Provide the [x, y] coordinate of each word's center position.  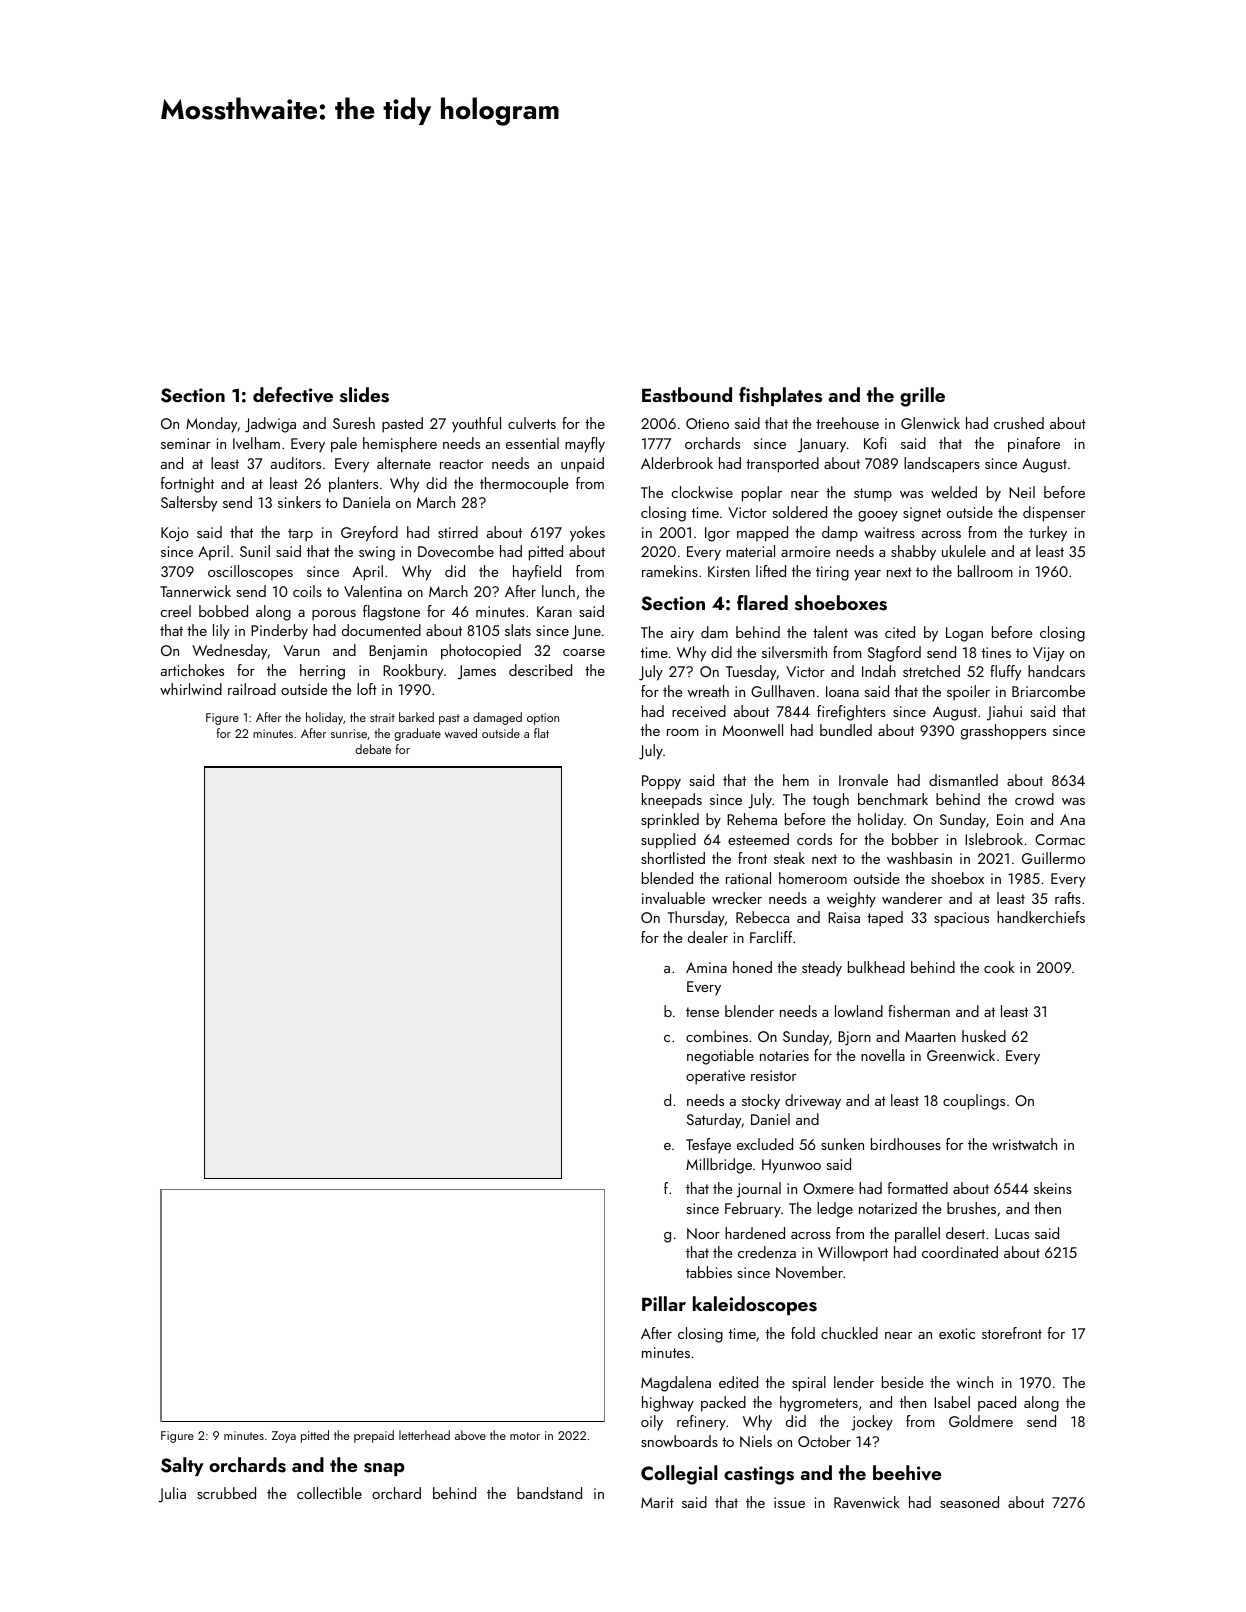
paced [997, 1403]
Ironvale [863, 780]
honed [752, 967]
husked [984, 1036]
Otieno [707, 423]
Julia [172, 1495]
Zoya [284, 1437]
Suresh [354, 423]
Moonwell [753, 730]
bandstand [549, 1493]
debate [373, 749]
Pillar [664, 1303]
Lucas [1012, 1233]
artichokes [192, 670]
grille [922, 397]
